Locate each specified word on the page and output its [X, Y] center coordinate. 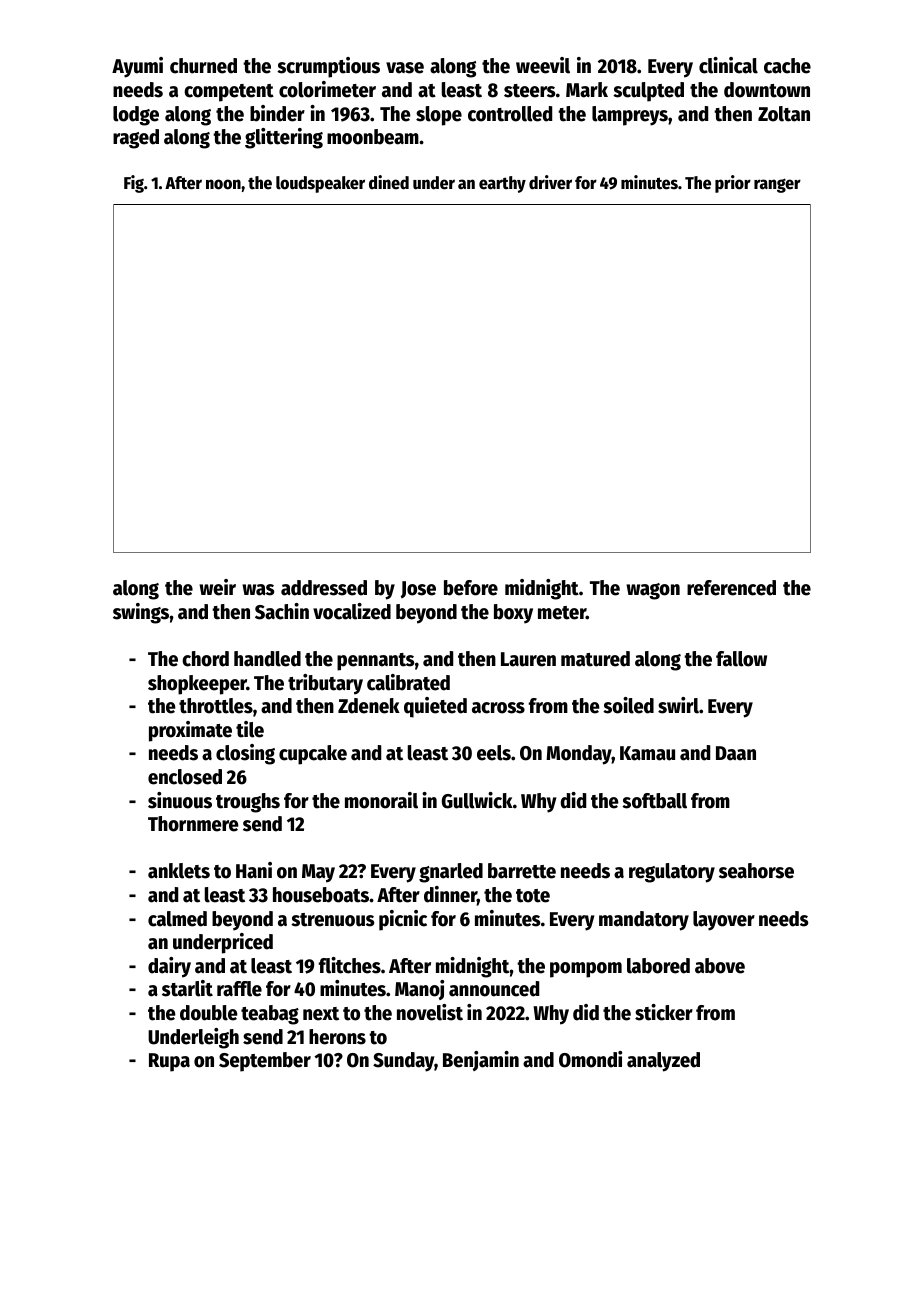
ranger [777, 185]
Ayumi [137, 67]
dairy [169, 967]
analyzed [663, 1062]
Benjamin [481, 1061]
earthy [502, 184]
